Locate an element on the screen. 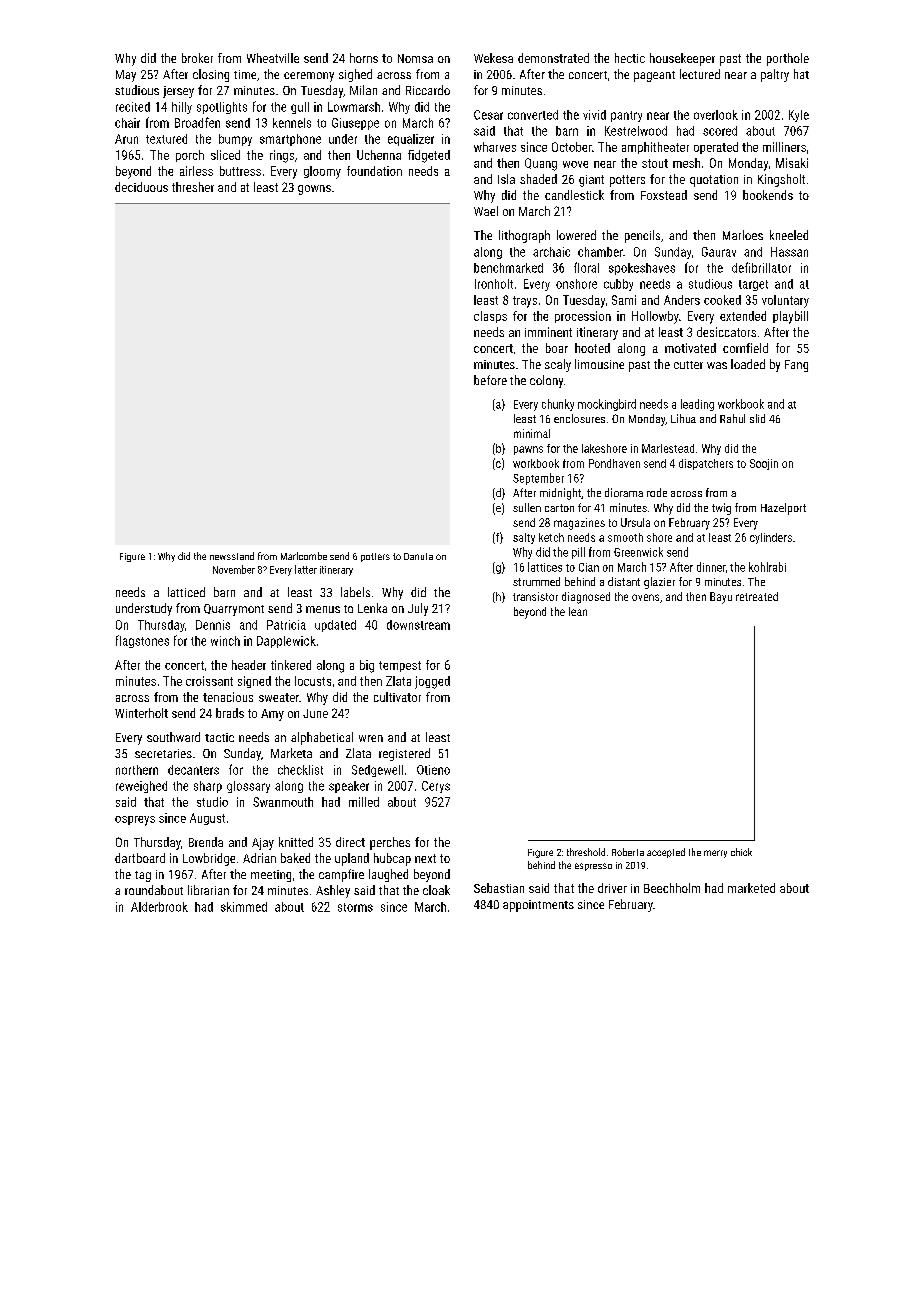 This screenshot has height=1308, width=924. Danuta is located at coordinates (418, 556).
